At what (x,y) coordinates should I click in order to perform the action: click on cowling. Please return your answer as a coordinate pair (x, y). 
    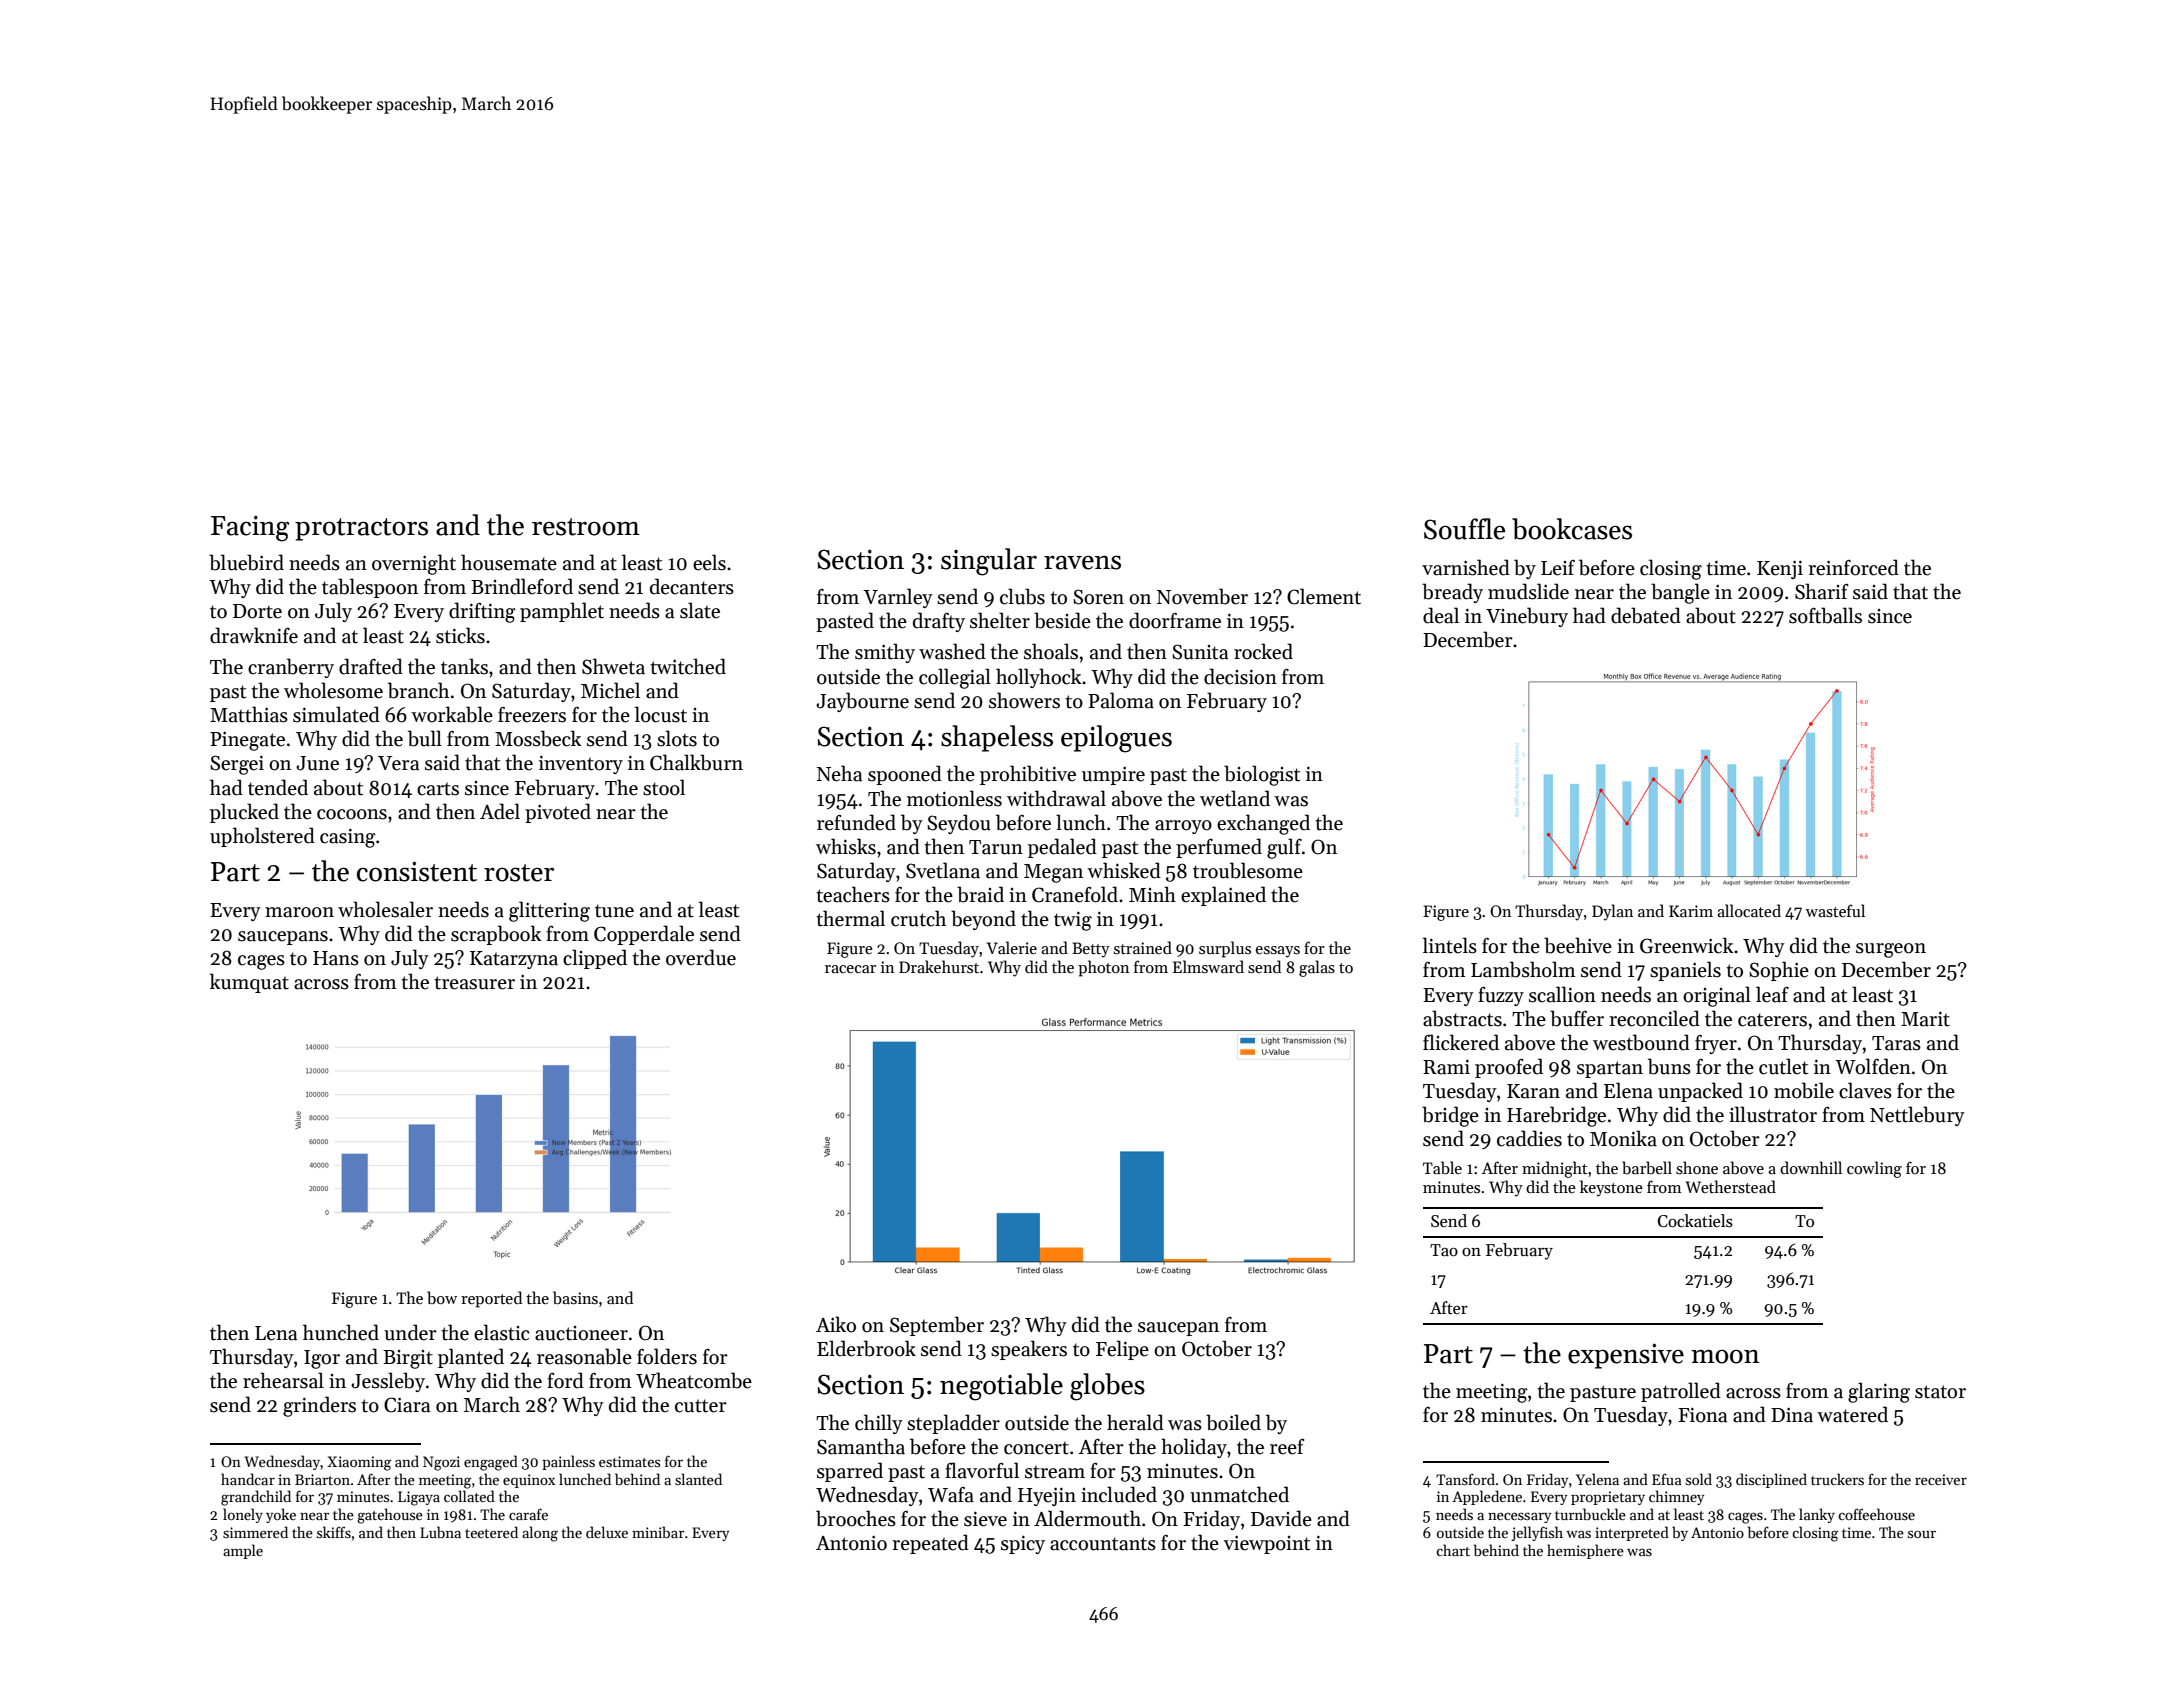
    Looking at the image, I should click on (1874, 1169).
